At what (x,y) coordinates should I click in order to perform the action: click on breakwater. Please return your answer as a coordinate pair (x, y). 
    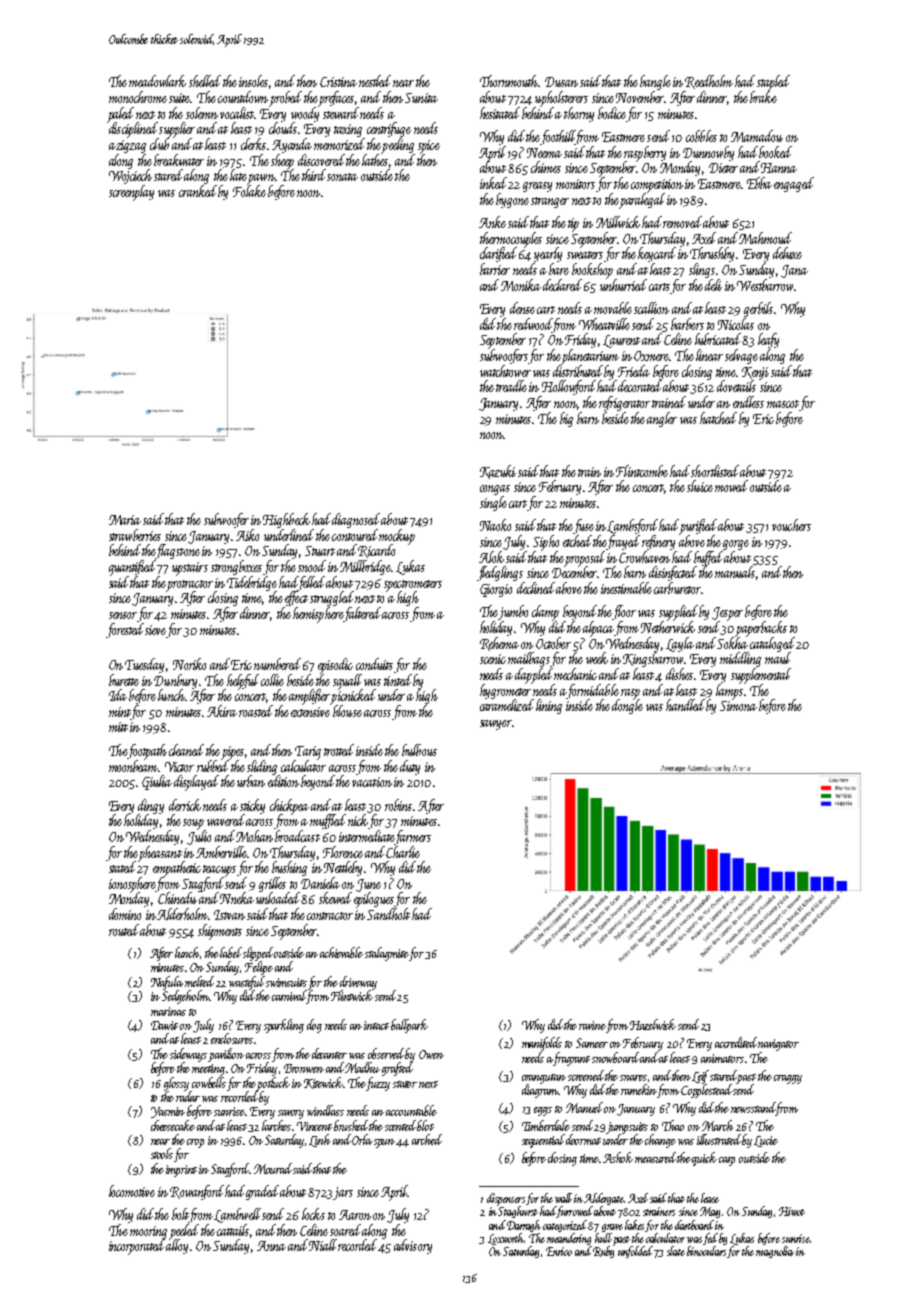
    Looking at the image, I should click on (179, 160).
